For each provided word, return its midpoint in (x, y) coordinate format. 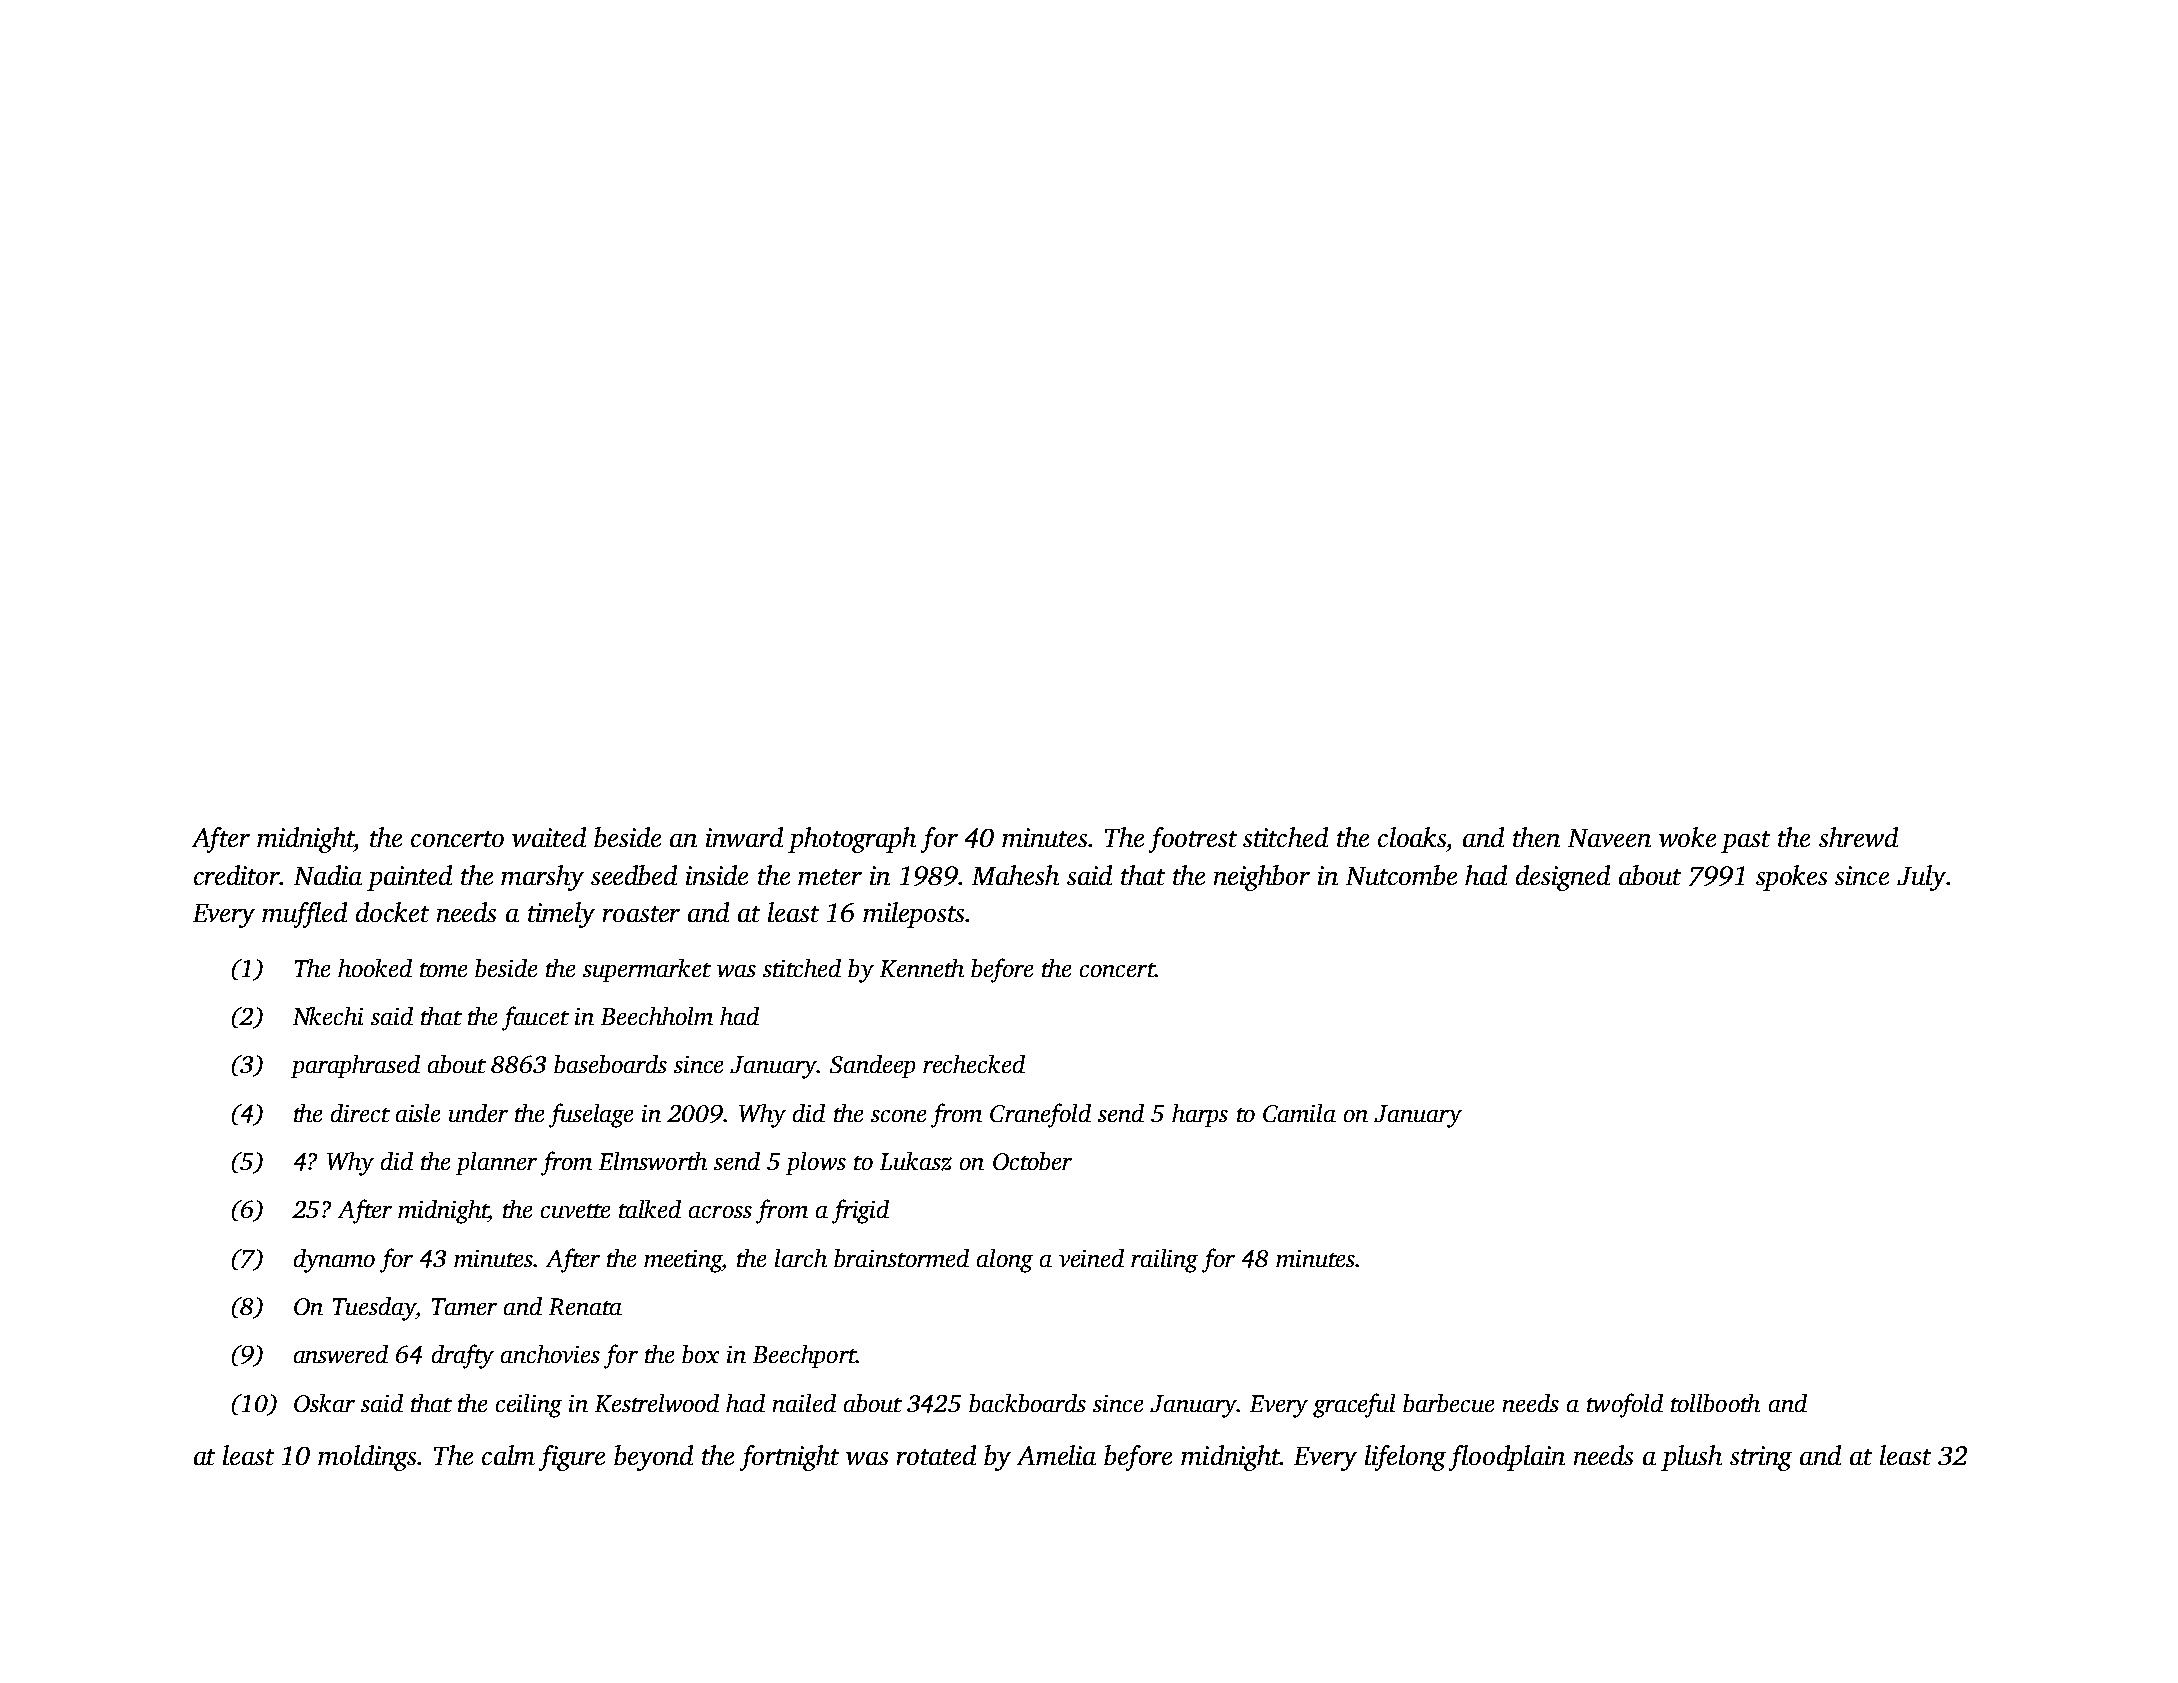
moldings (367, 1458)
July (1921, 878)
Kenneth (922, 968)
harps (1200, 1115)
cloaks (1412, 837)
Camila (1299, 1113)
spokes (1791, 878)
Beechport (804, 1356)
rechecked (974, 1064)
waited (549, 837)
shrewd (1858, 837)
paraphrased (355, 1066)
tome (443, 970)
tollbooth (1715, 1403)
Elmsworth (653, 1161)
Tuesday (374, 1309)
